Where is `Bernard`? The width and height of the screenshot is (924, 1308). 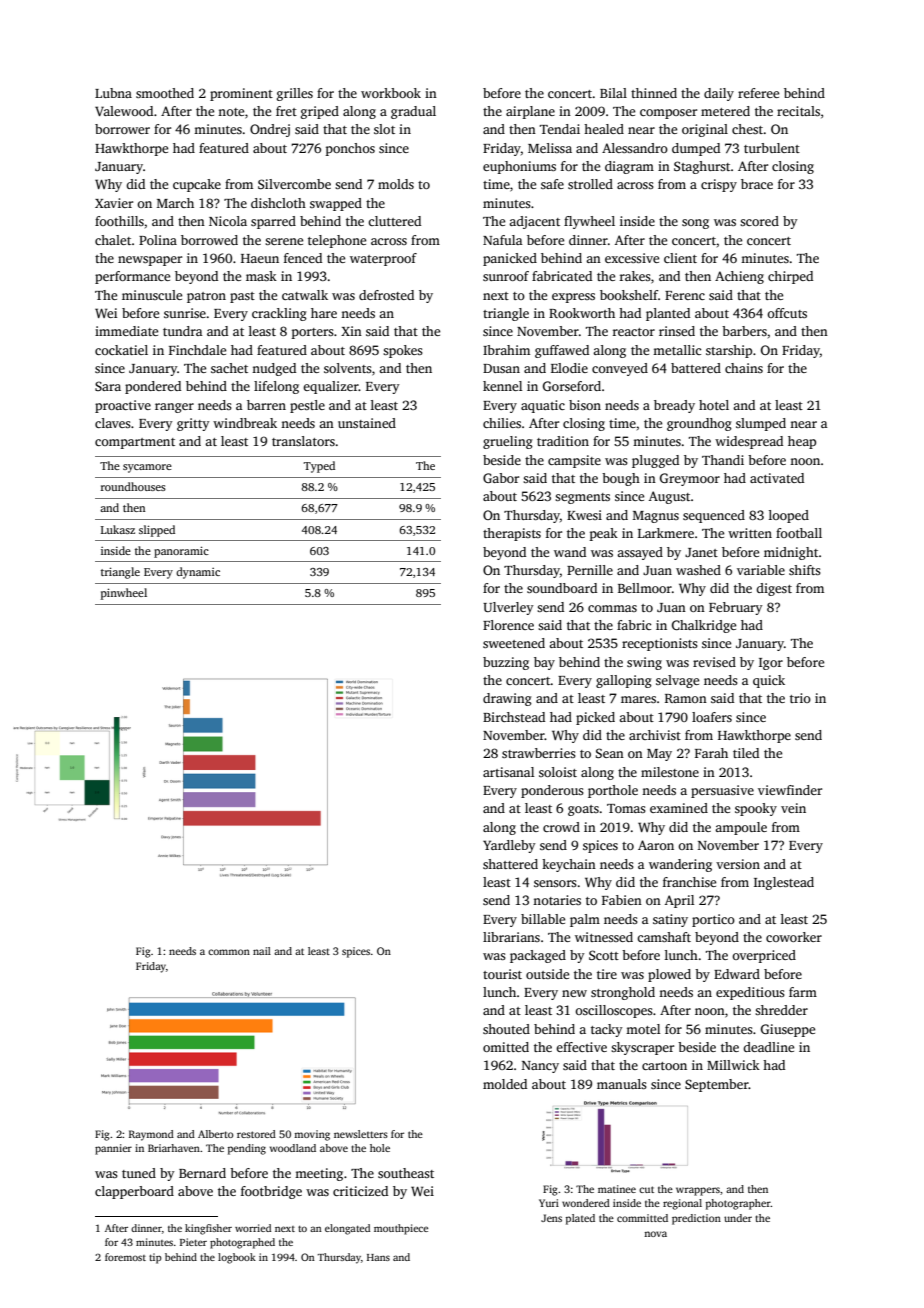
Bernard is located at coordinates (202, 1173).
